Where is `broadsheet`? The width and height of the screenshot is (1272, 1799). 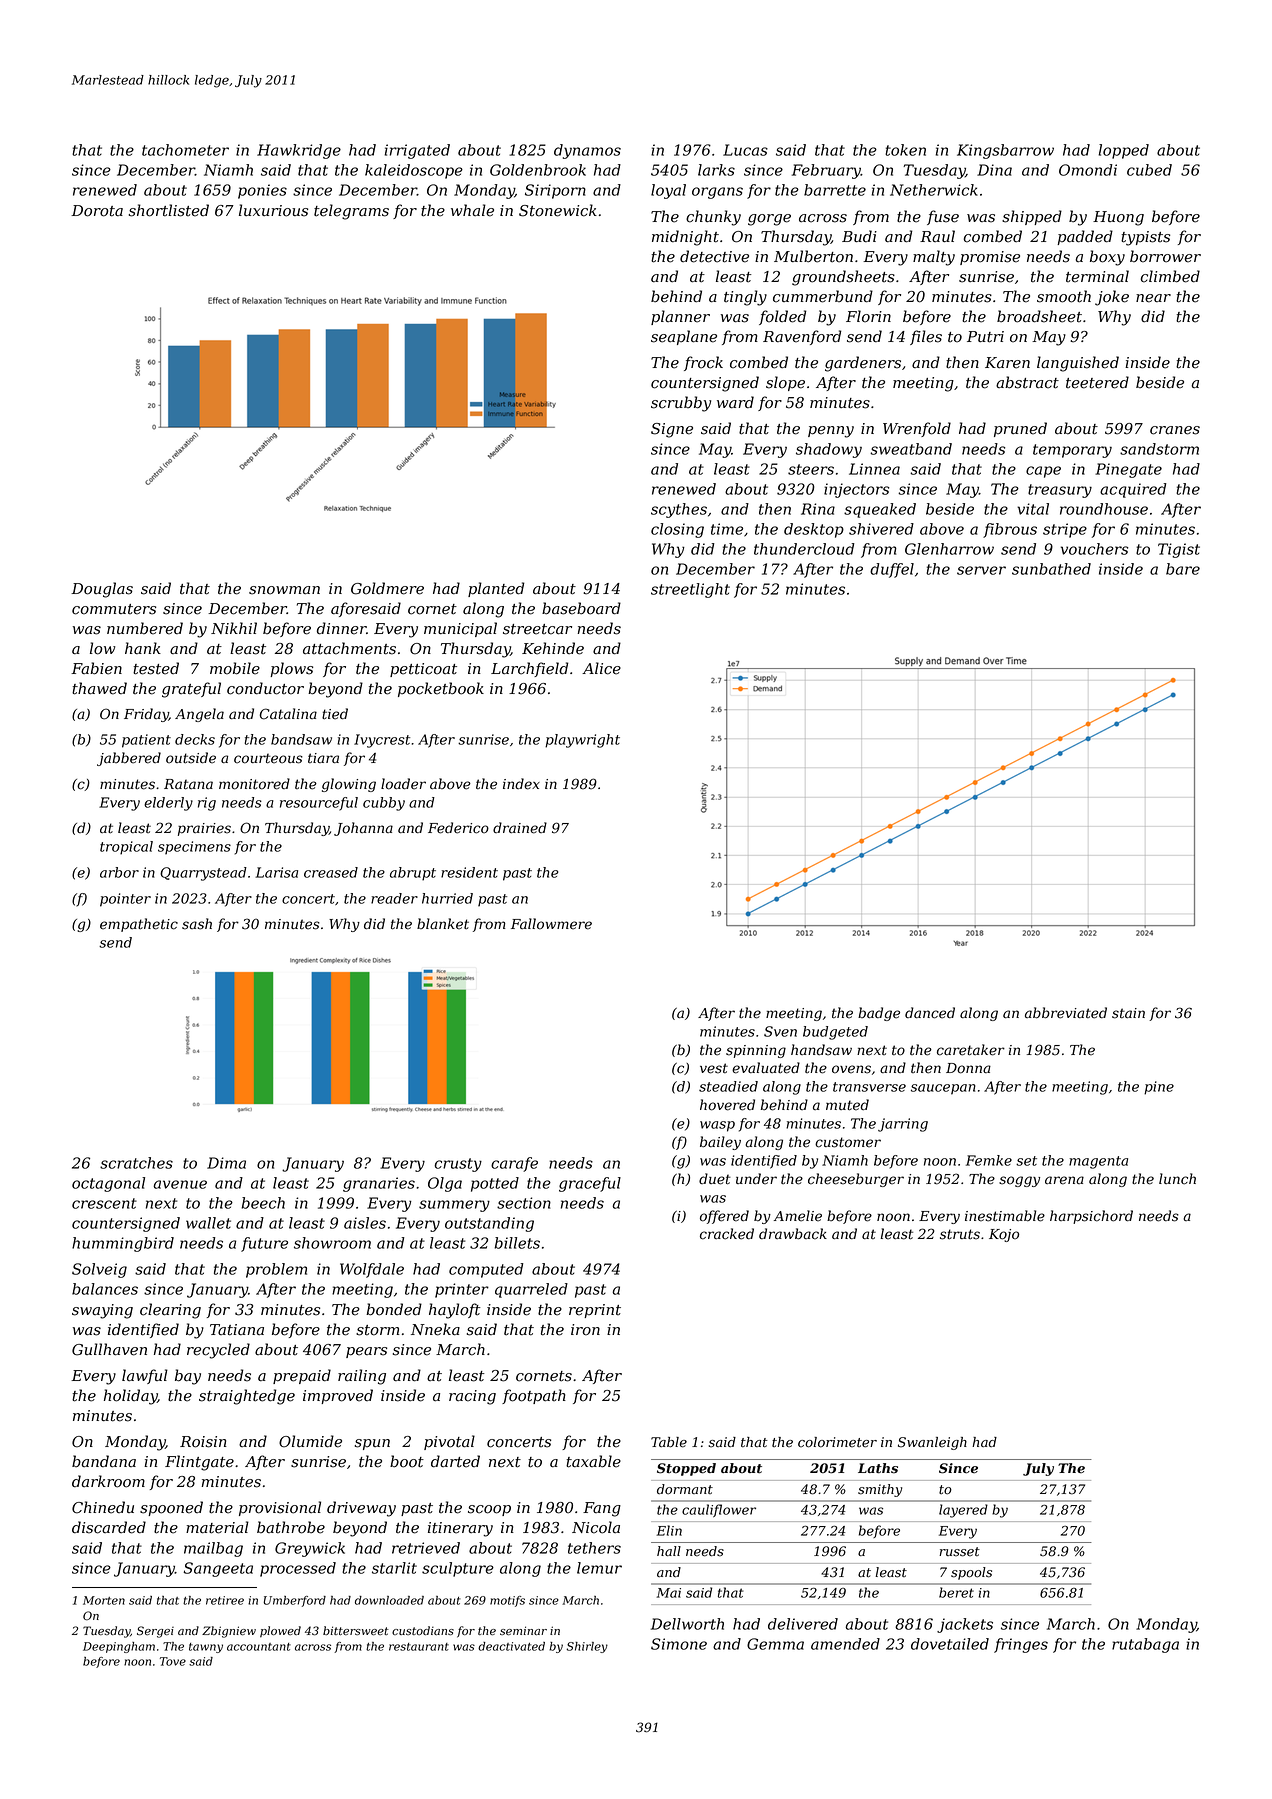 broadsheet is located at coordinates (1039, 316).
